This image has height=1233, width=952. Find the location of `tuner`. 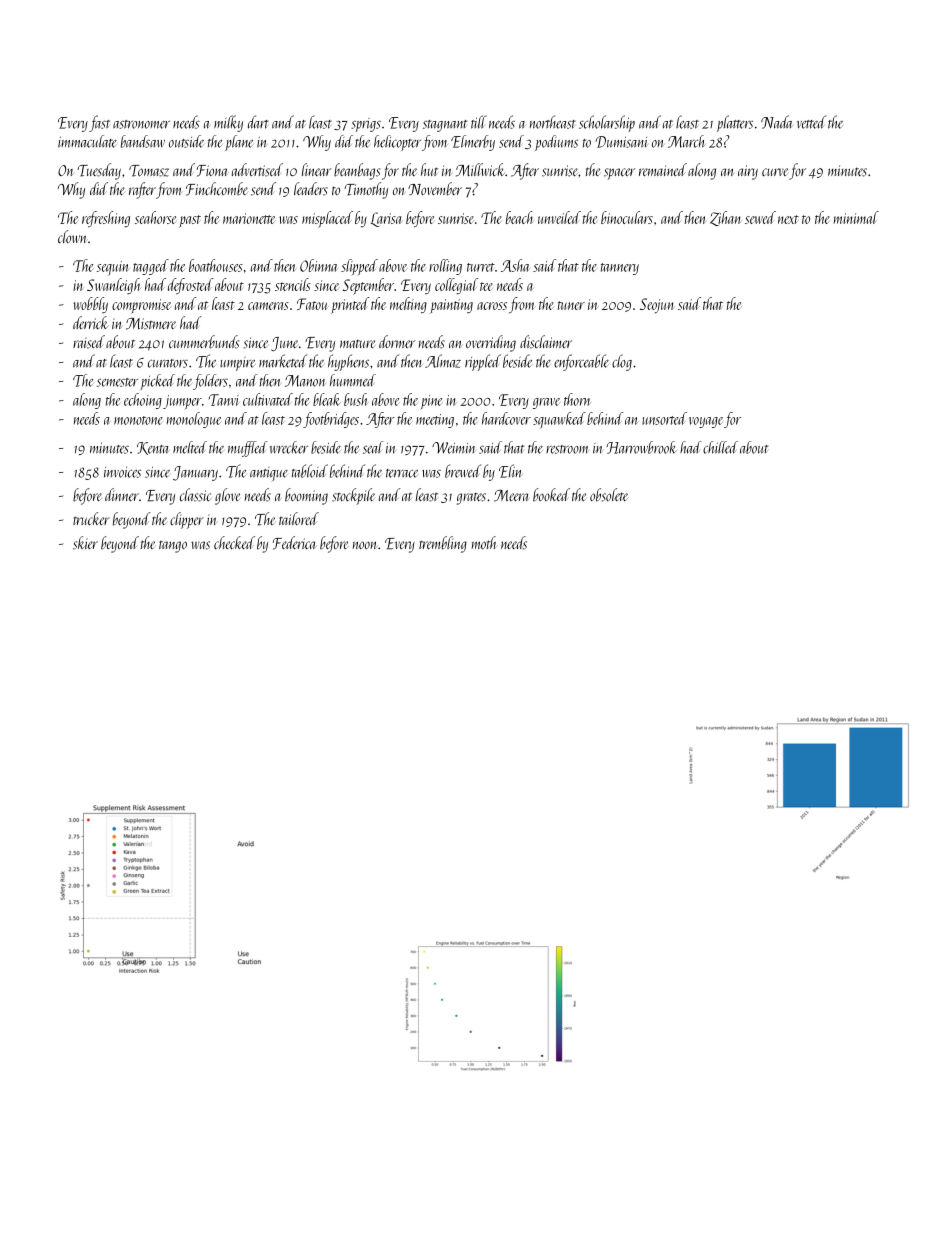

tuner is located at coordinates (571, 305).
